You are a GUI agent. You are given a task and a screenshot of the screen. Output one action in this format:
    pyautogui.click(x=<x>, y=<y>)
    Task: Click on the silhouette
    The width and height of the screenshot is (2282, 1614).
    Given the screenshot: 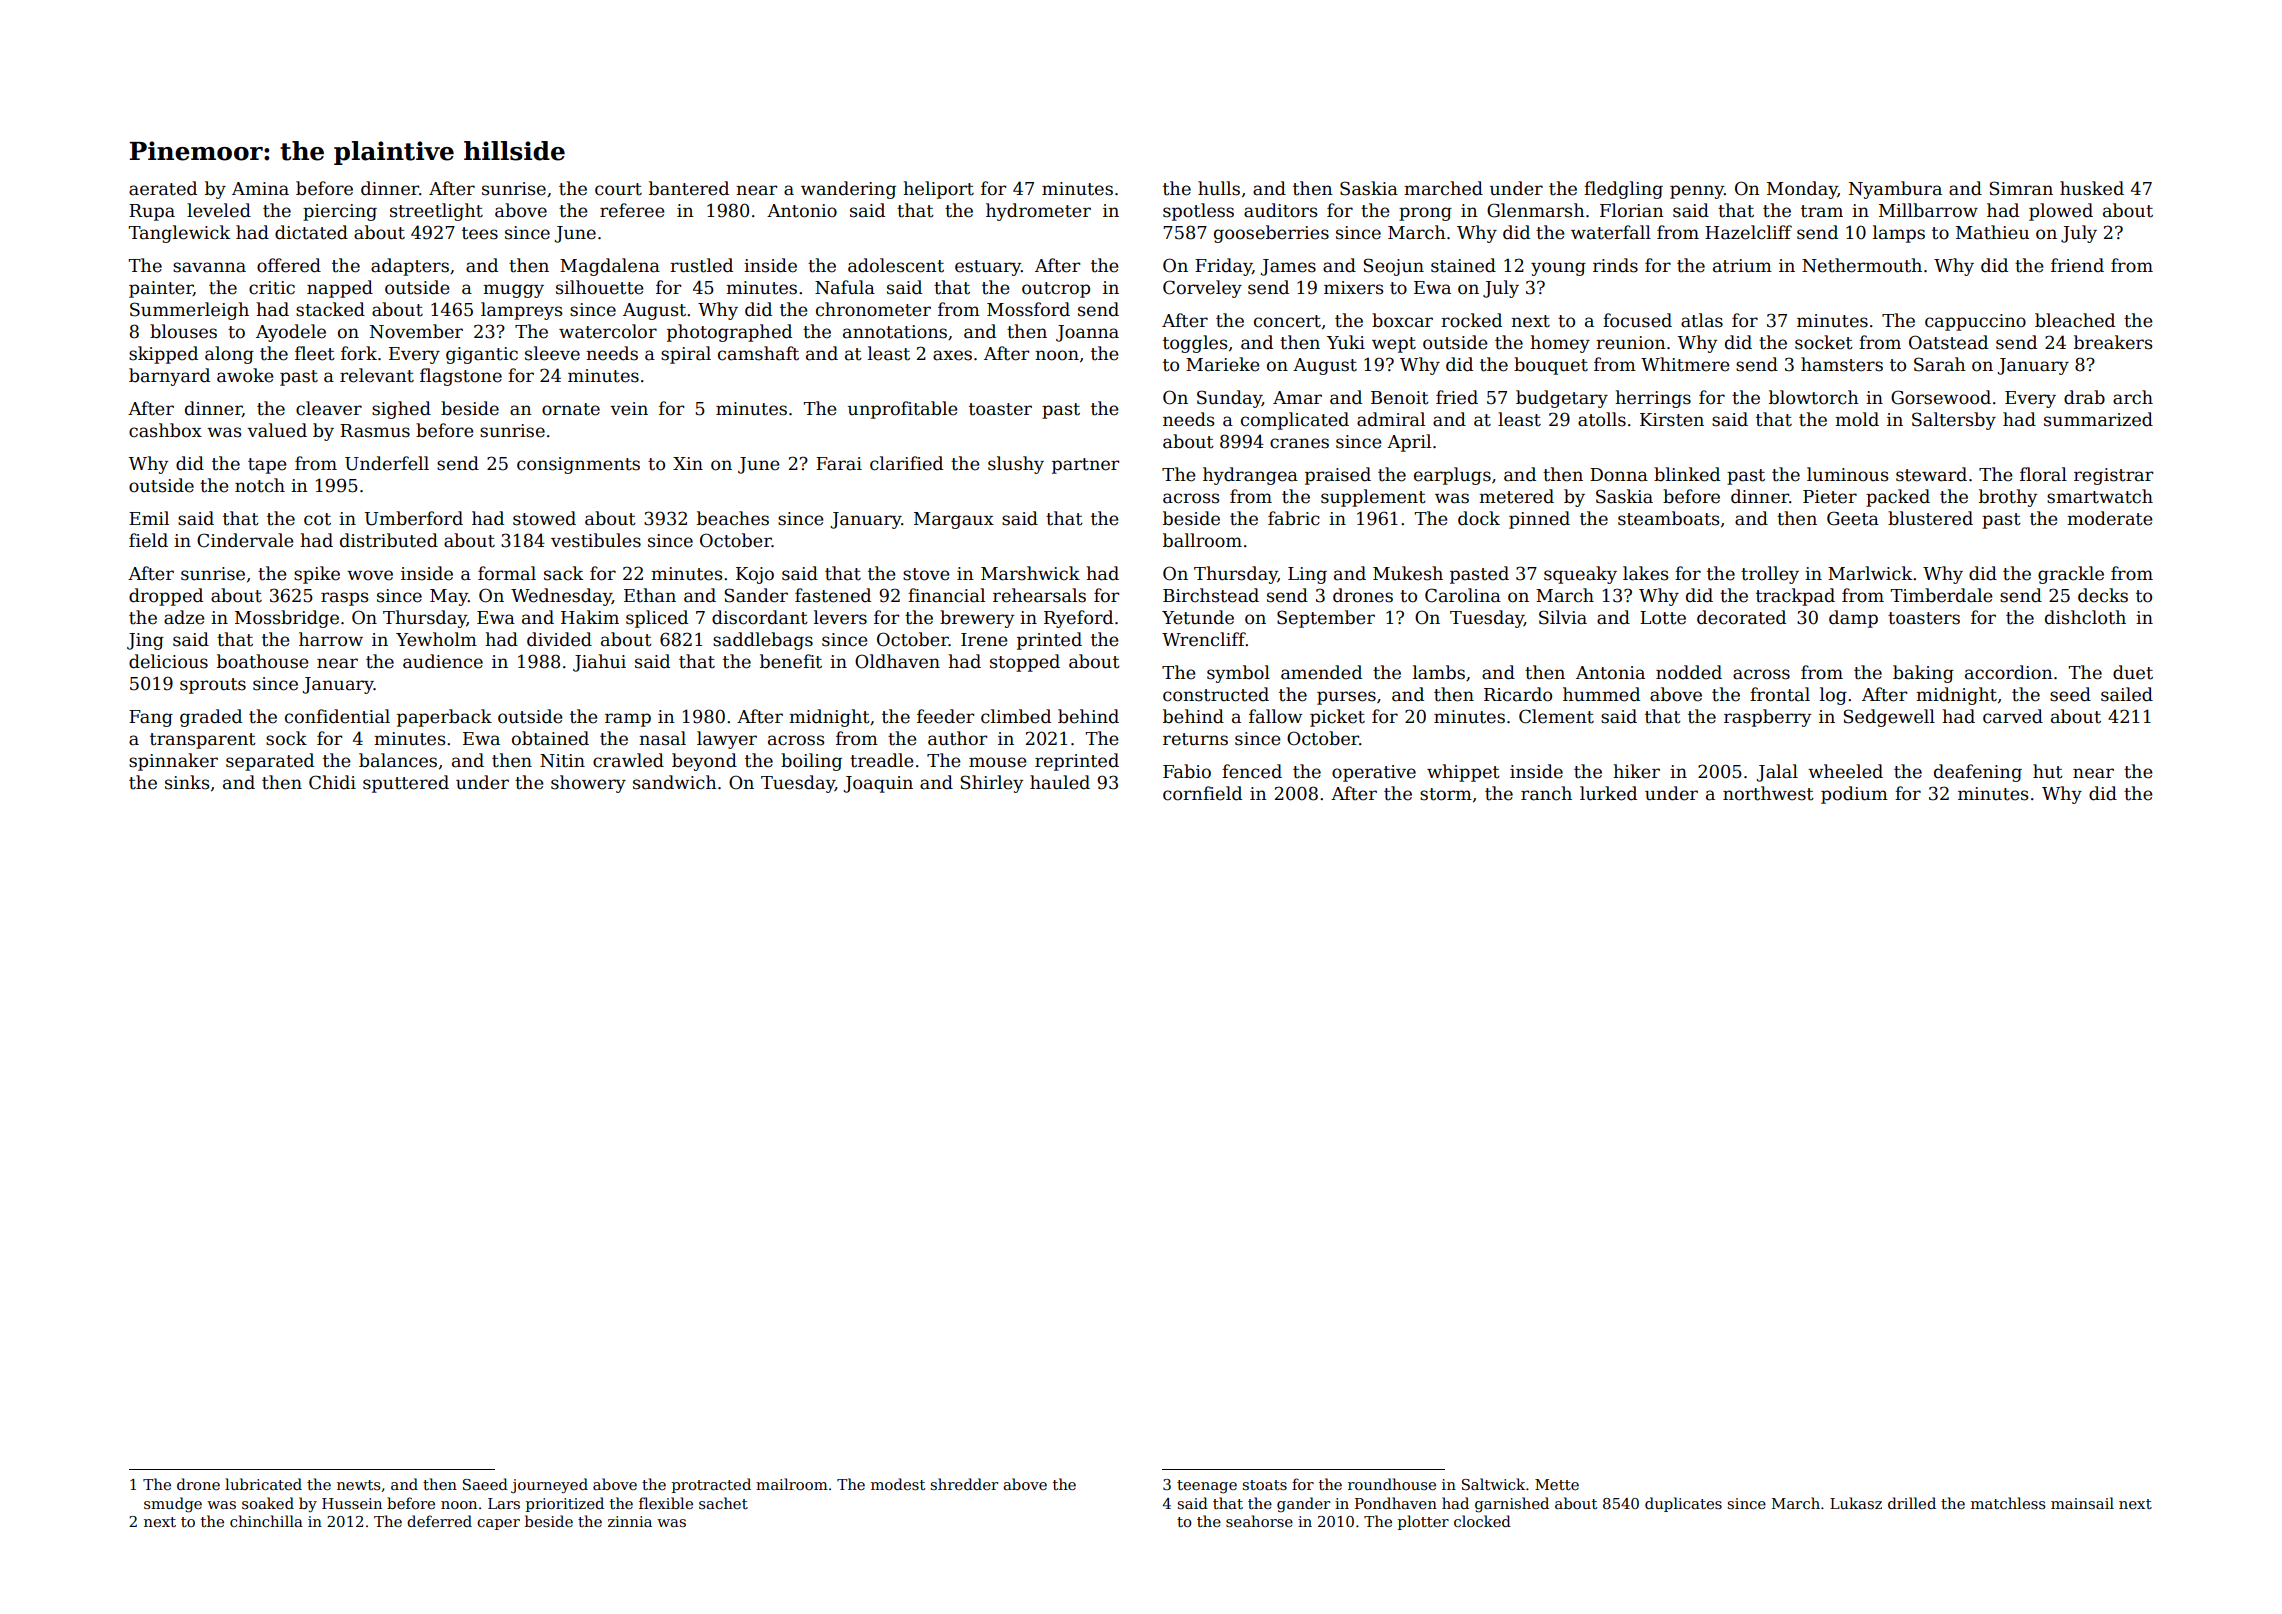 What is the action you would take?
    pyautogui.click(x=600, y=287)
